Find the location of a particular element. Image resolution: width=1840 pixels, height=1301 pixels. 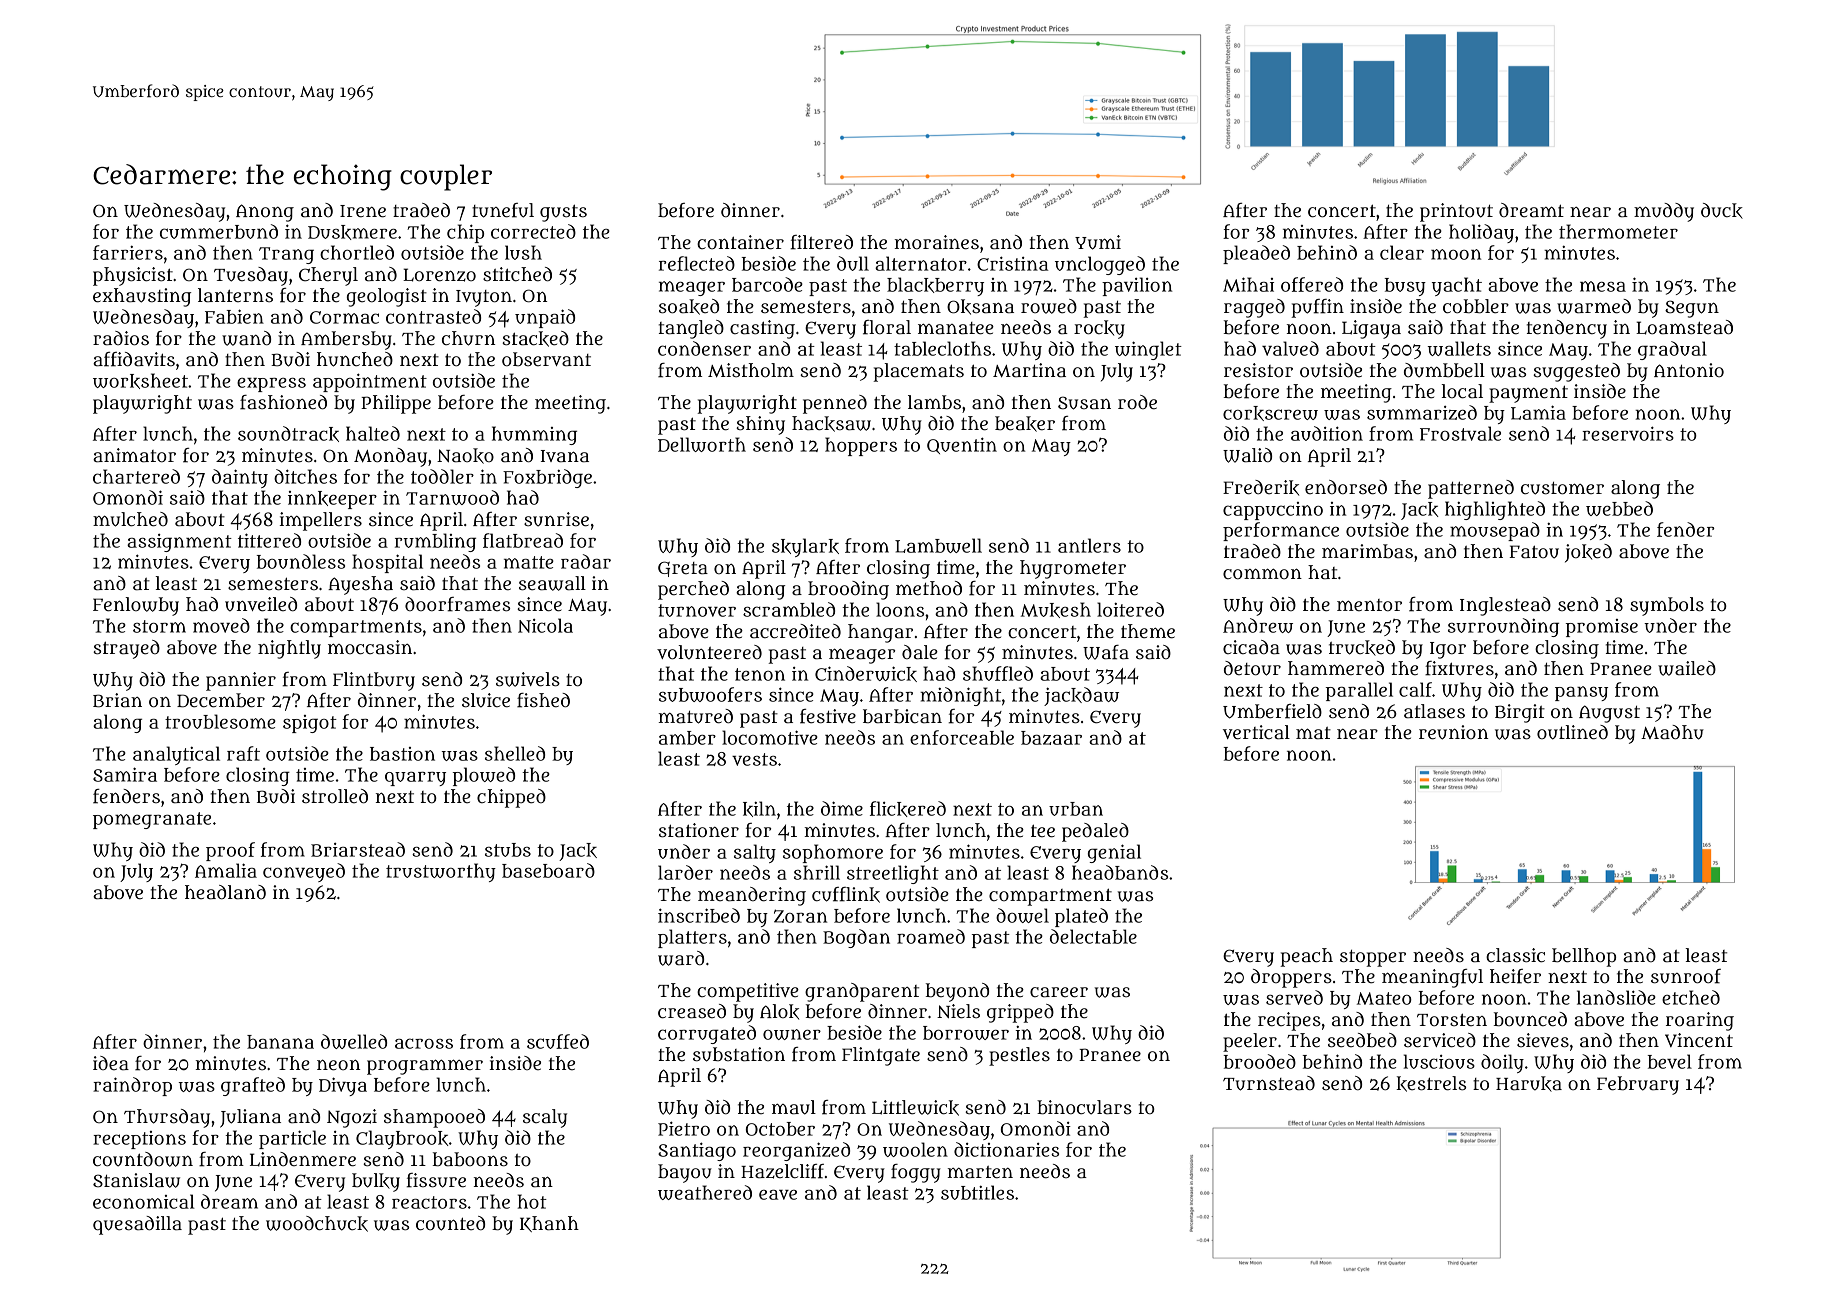

Duskmere is located at coordinates (352, 232).
